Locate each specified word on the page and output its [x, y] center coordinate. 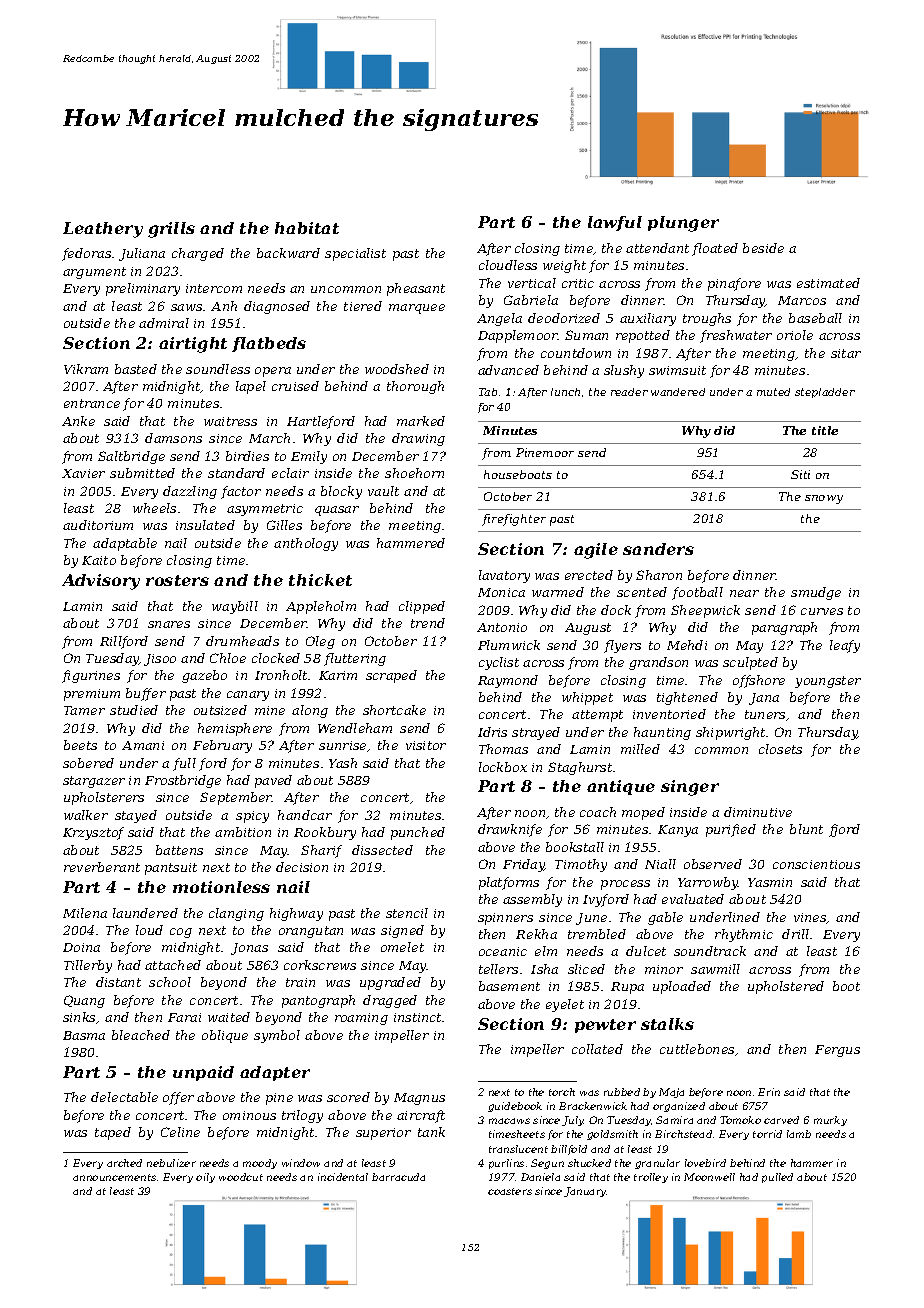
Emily [309, 457]
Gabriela [531, 300]
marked [421, 421]
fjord [844, 830]
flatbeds [269, 344]
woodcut [241, 1177]
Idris [492, 732]
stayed [136, 816]
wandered [678, 392]
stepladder [825, 393]
